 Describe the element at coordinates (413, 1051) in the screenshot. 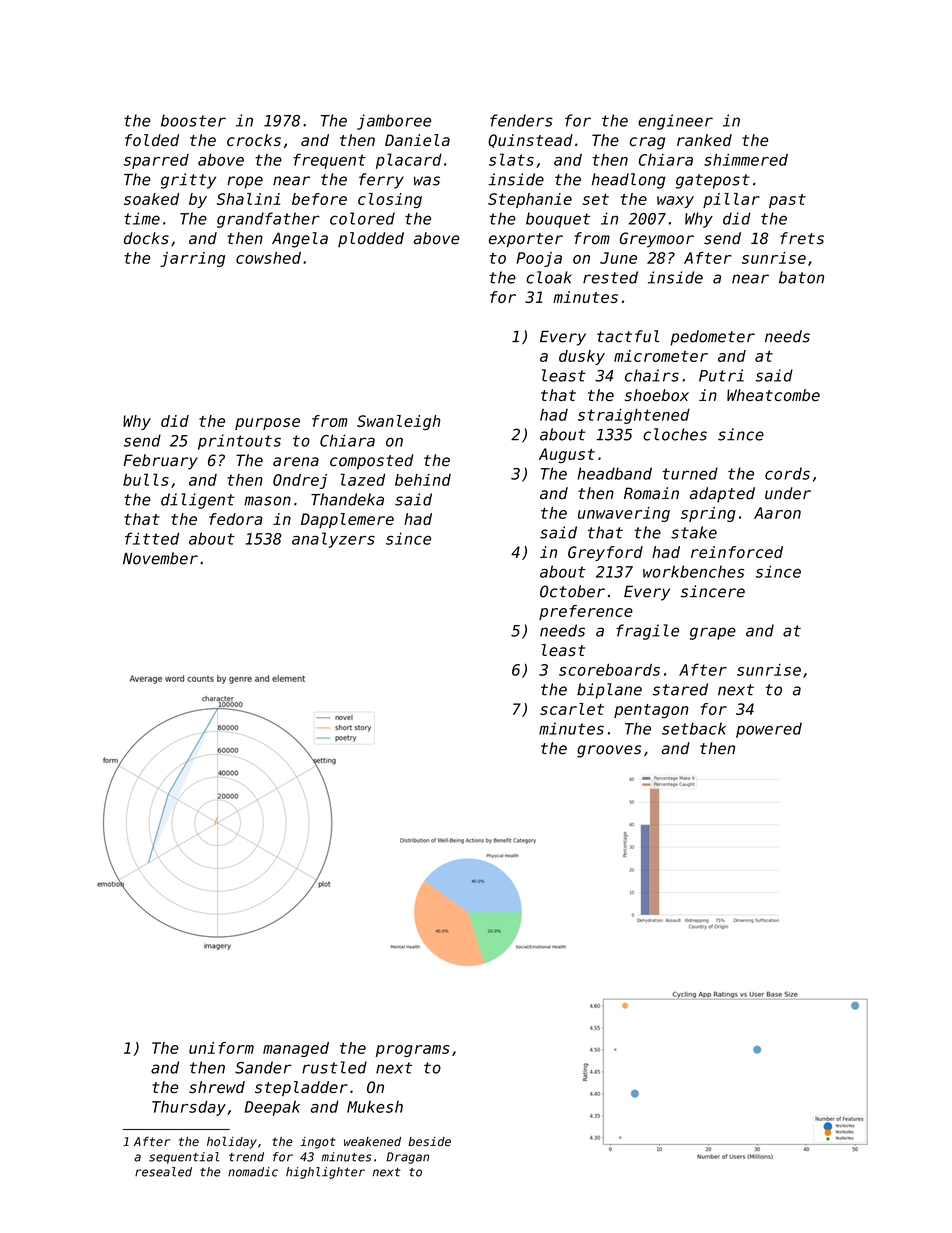

I see `programs` at that location.
